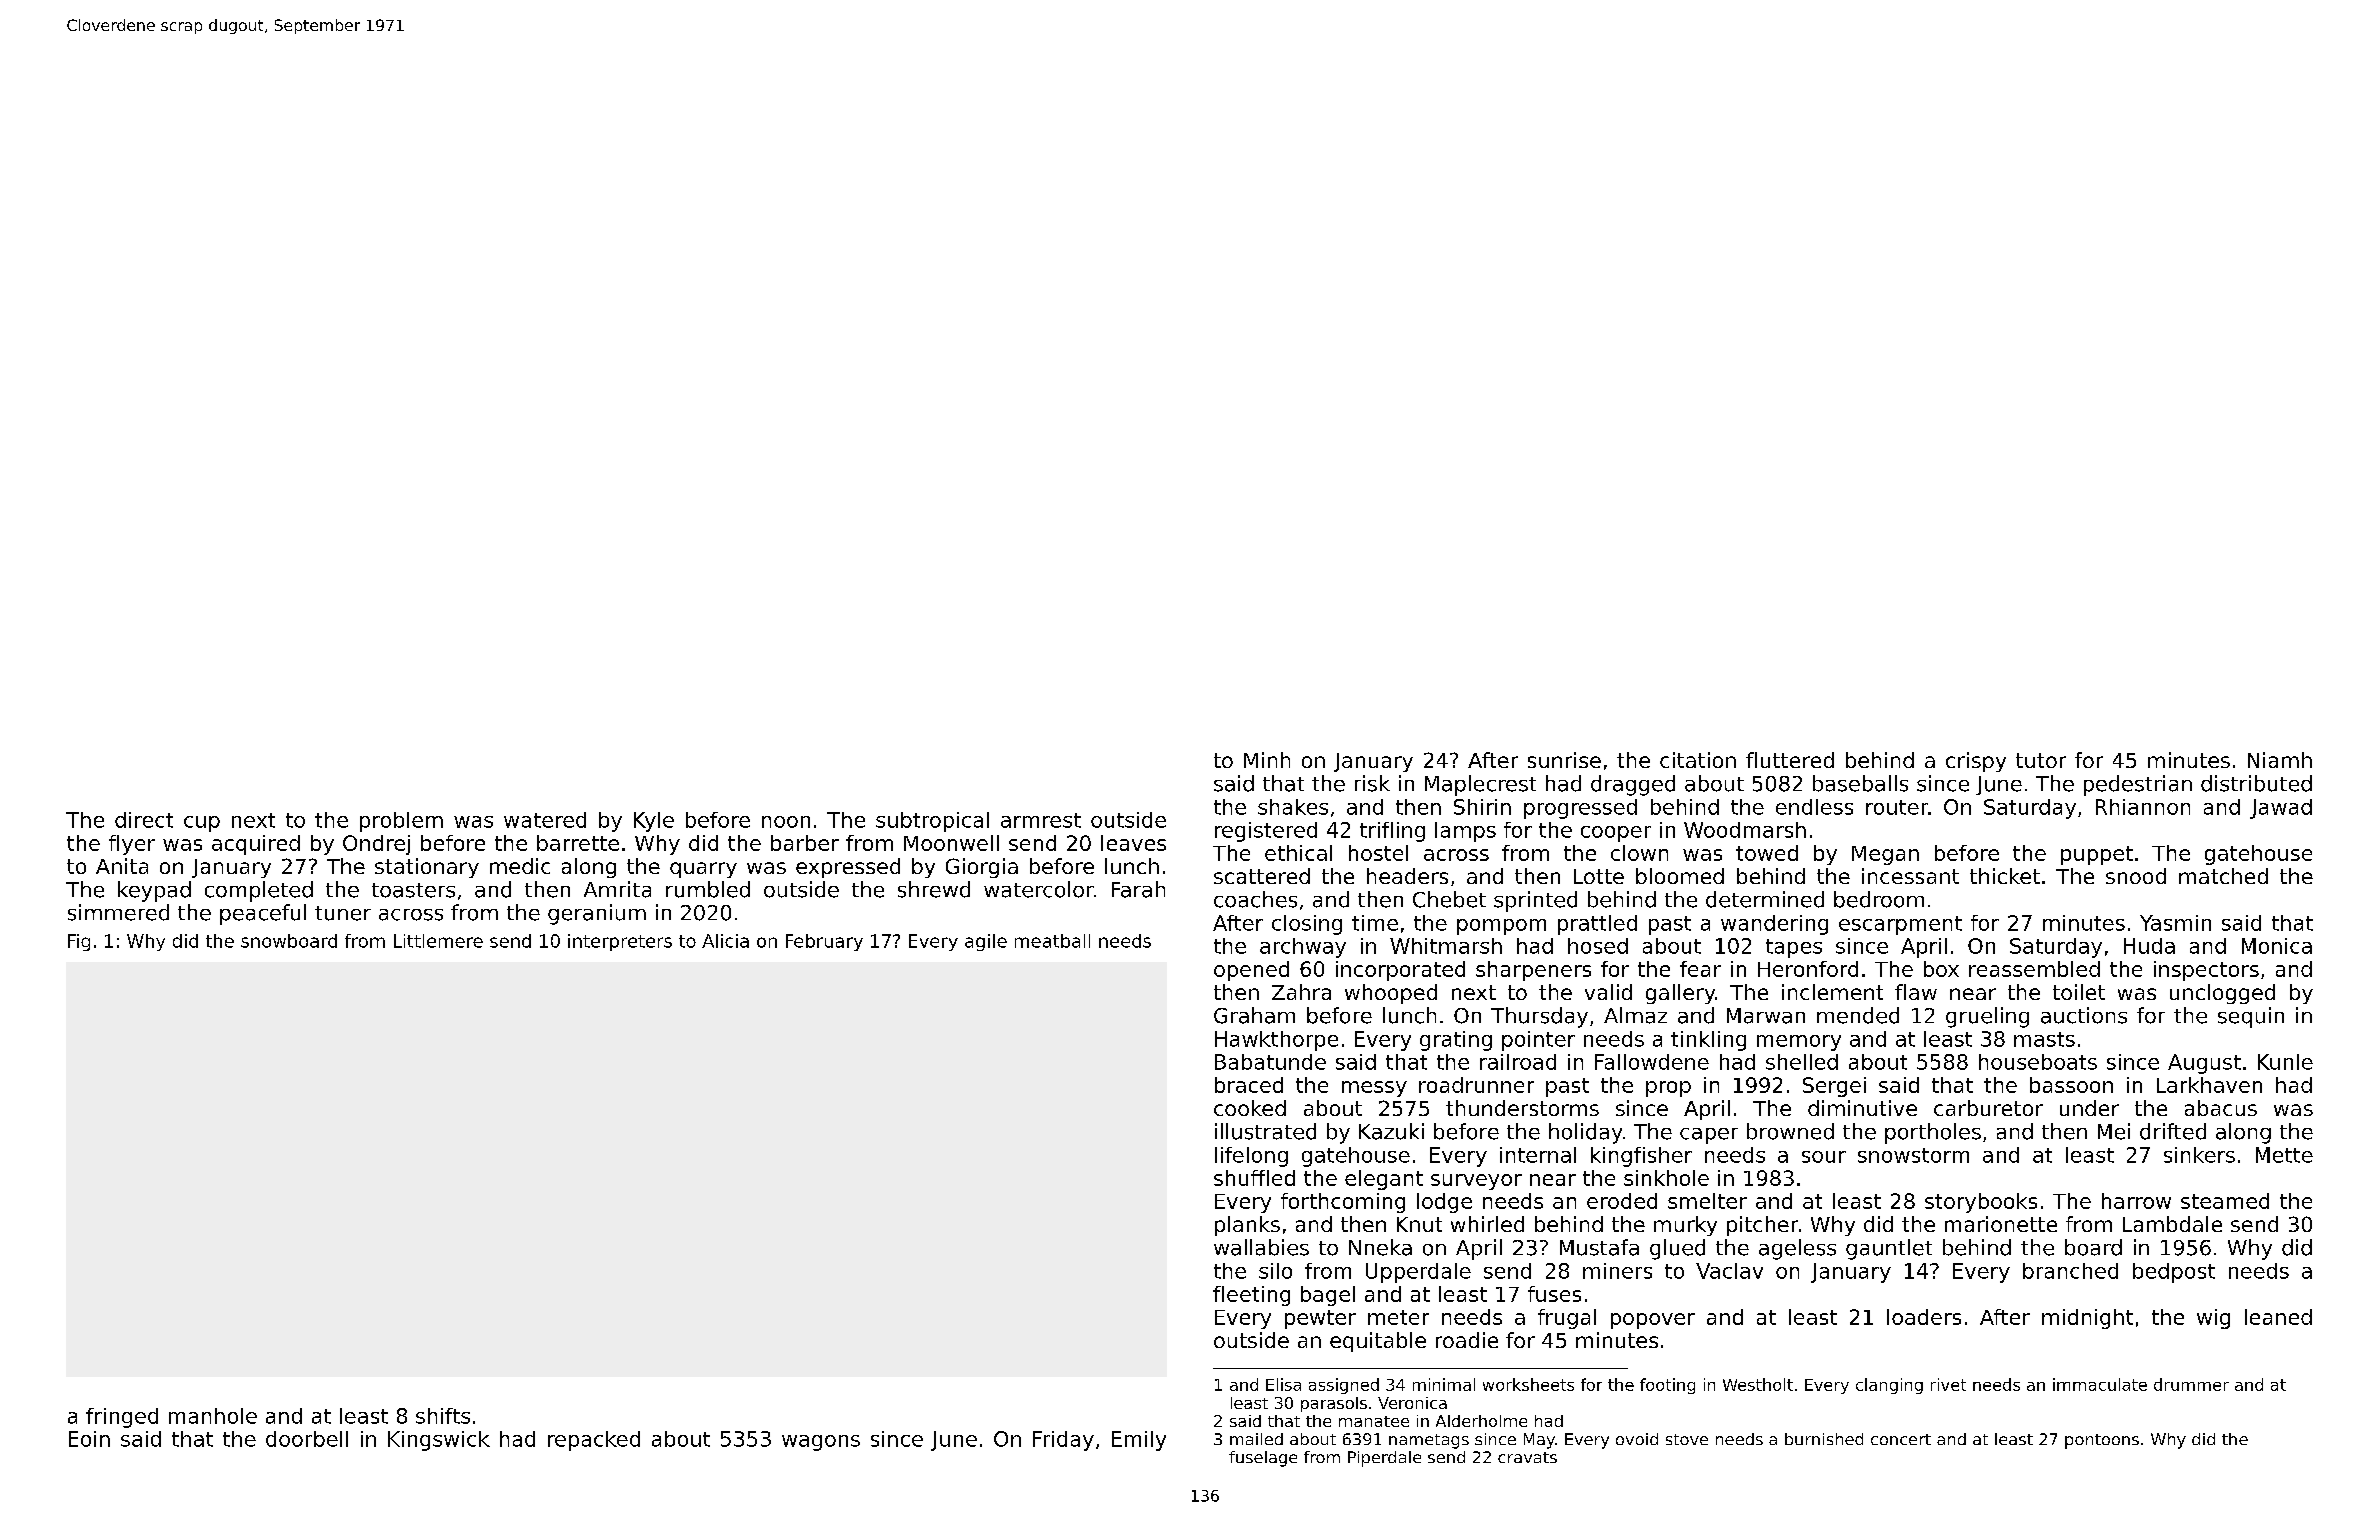 This page has width=2380, height=1540. Describe the element at coordinates (259, 891) in the page. I see `completed` at that location.
